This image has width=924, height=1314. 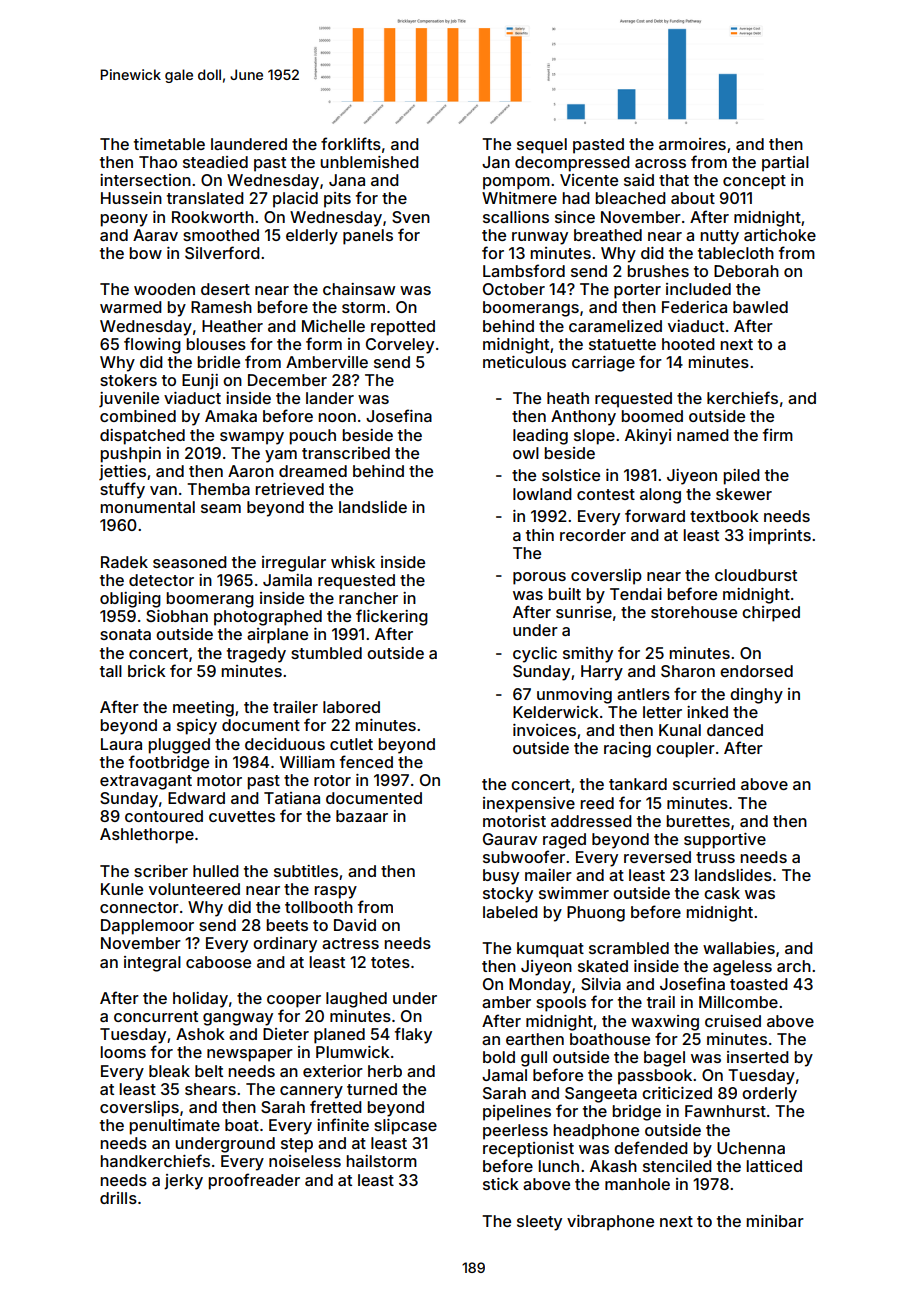 What do you see at coordinates (771, 614) in the image?
I see `chirped` at bounding box center [771, 614].
